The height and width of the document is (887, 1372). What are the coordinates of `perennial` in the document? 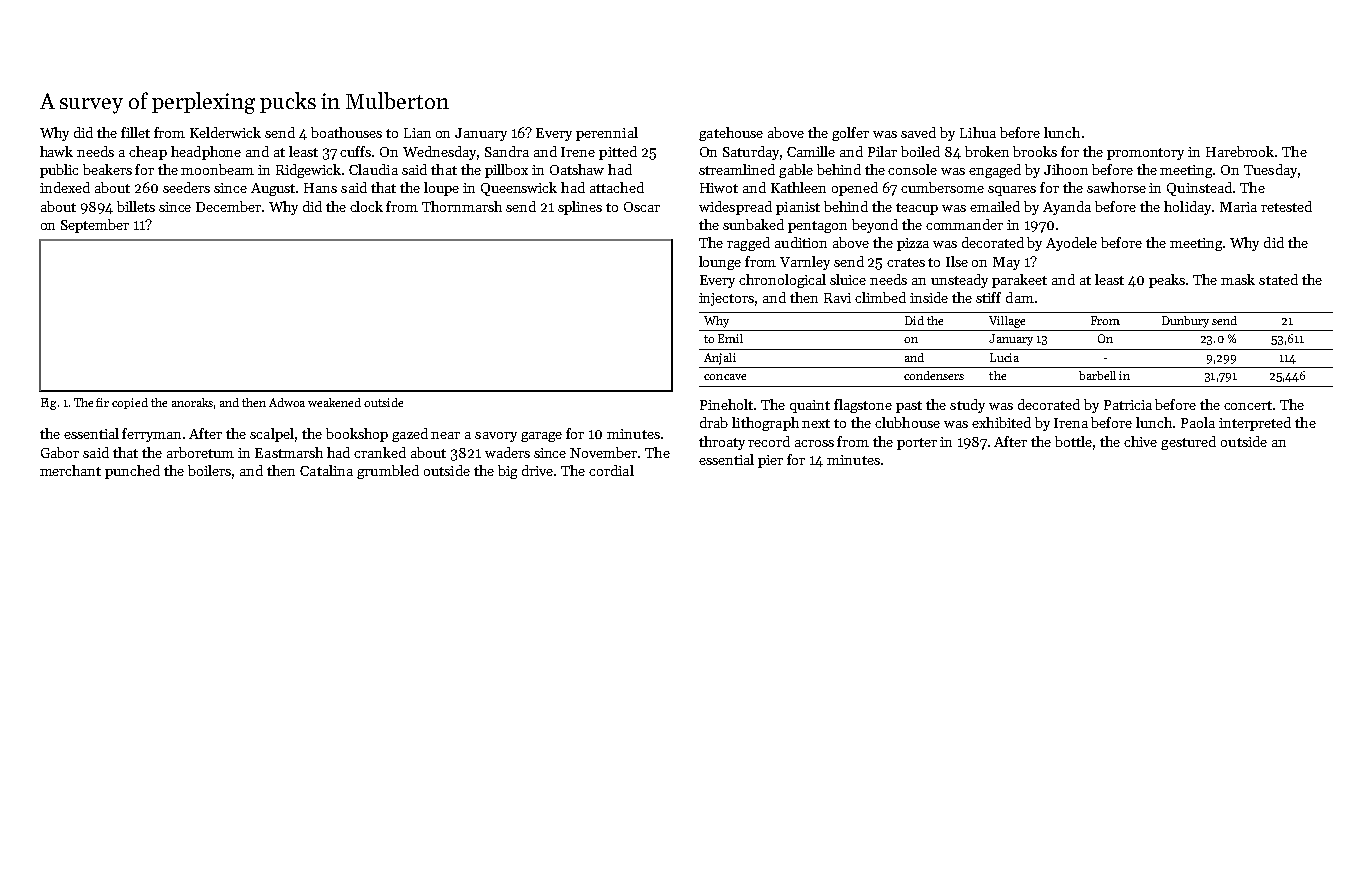 It's located at (607, 134).
